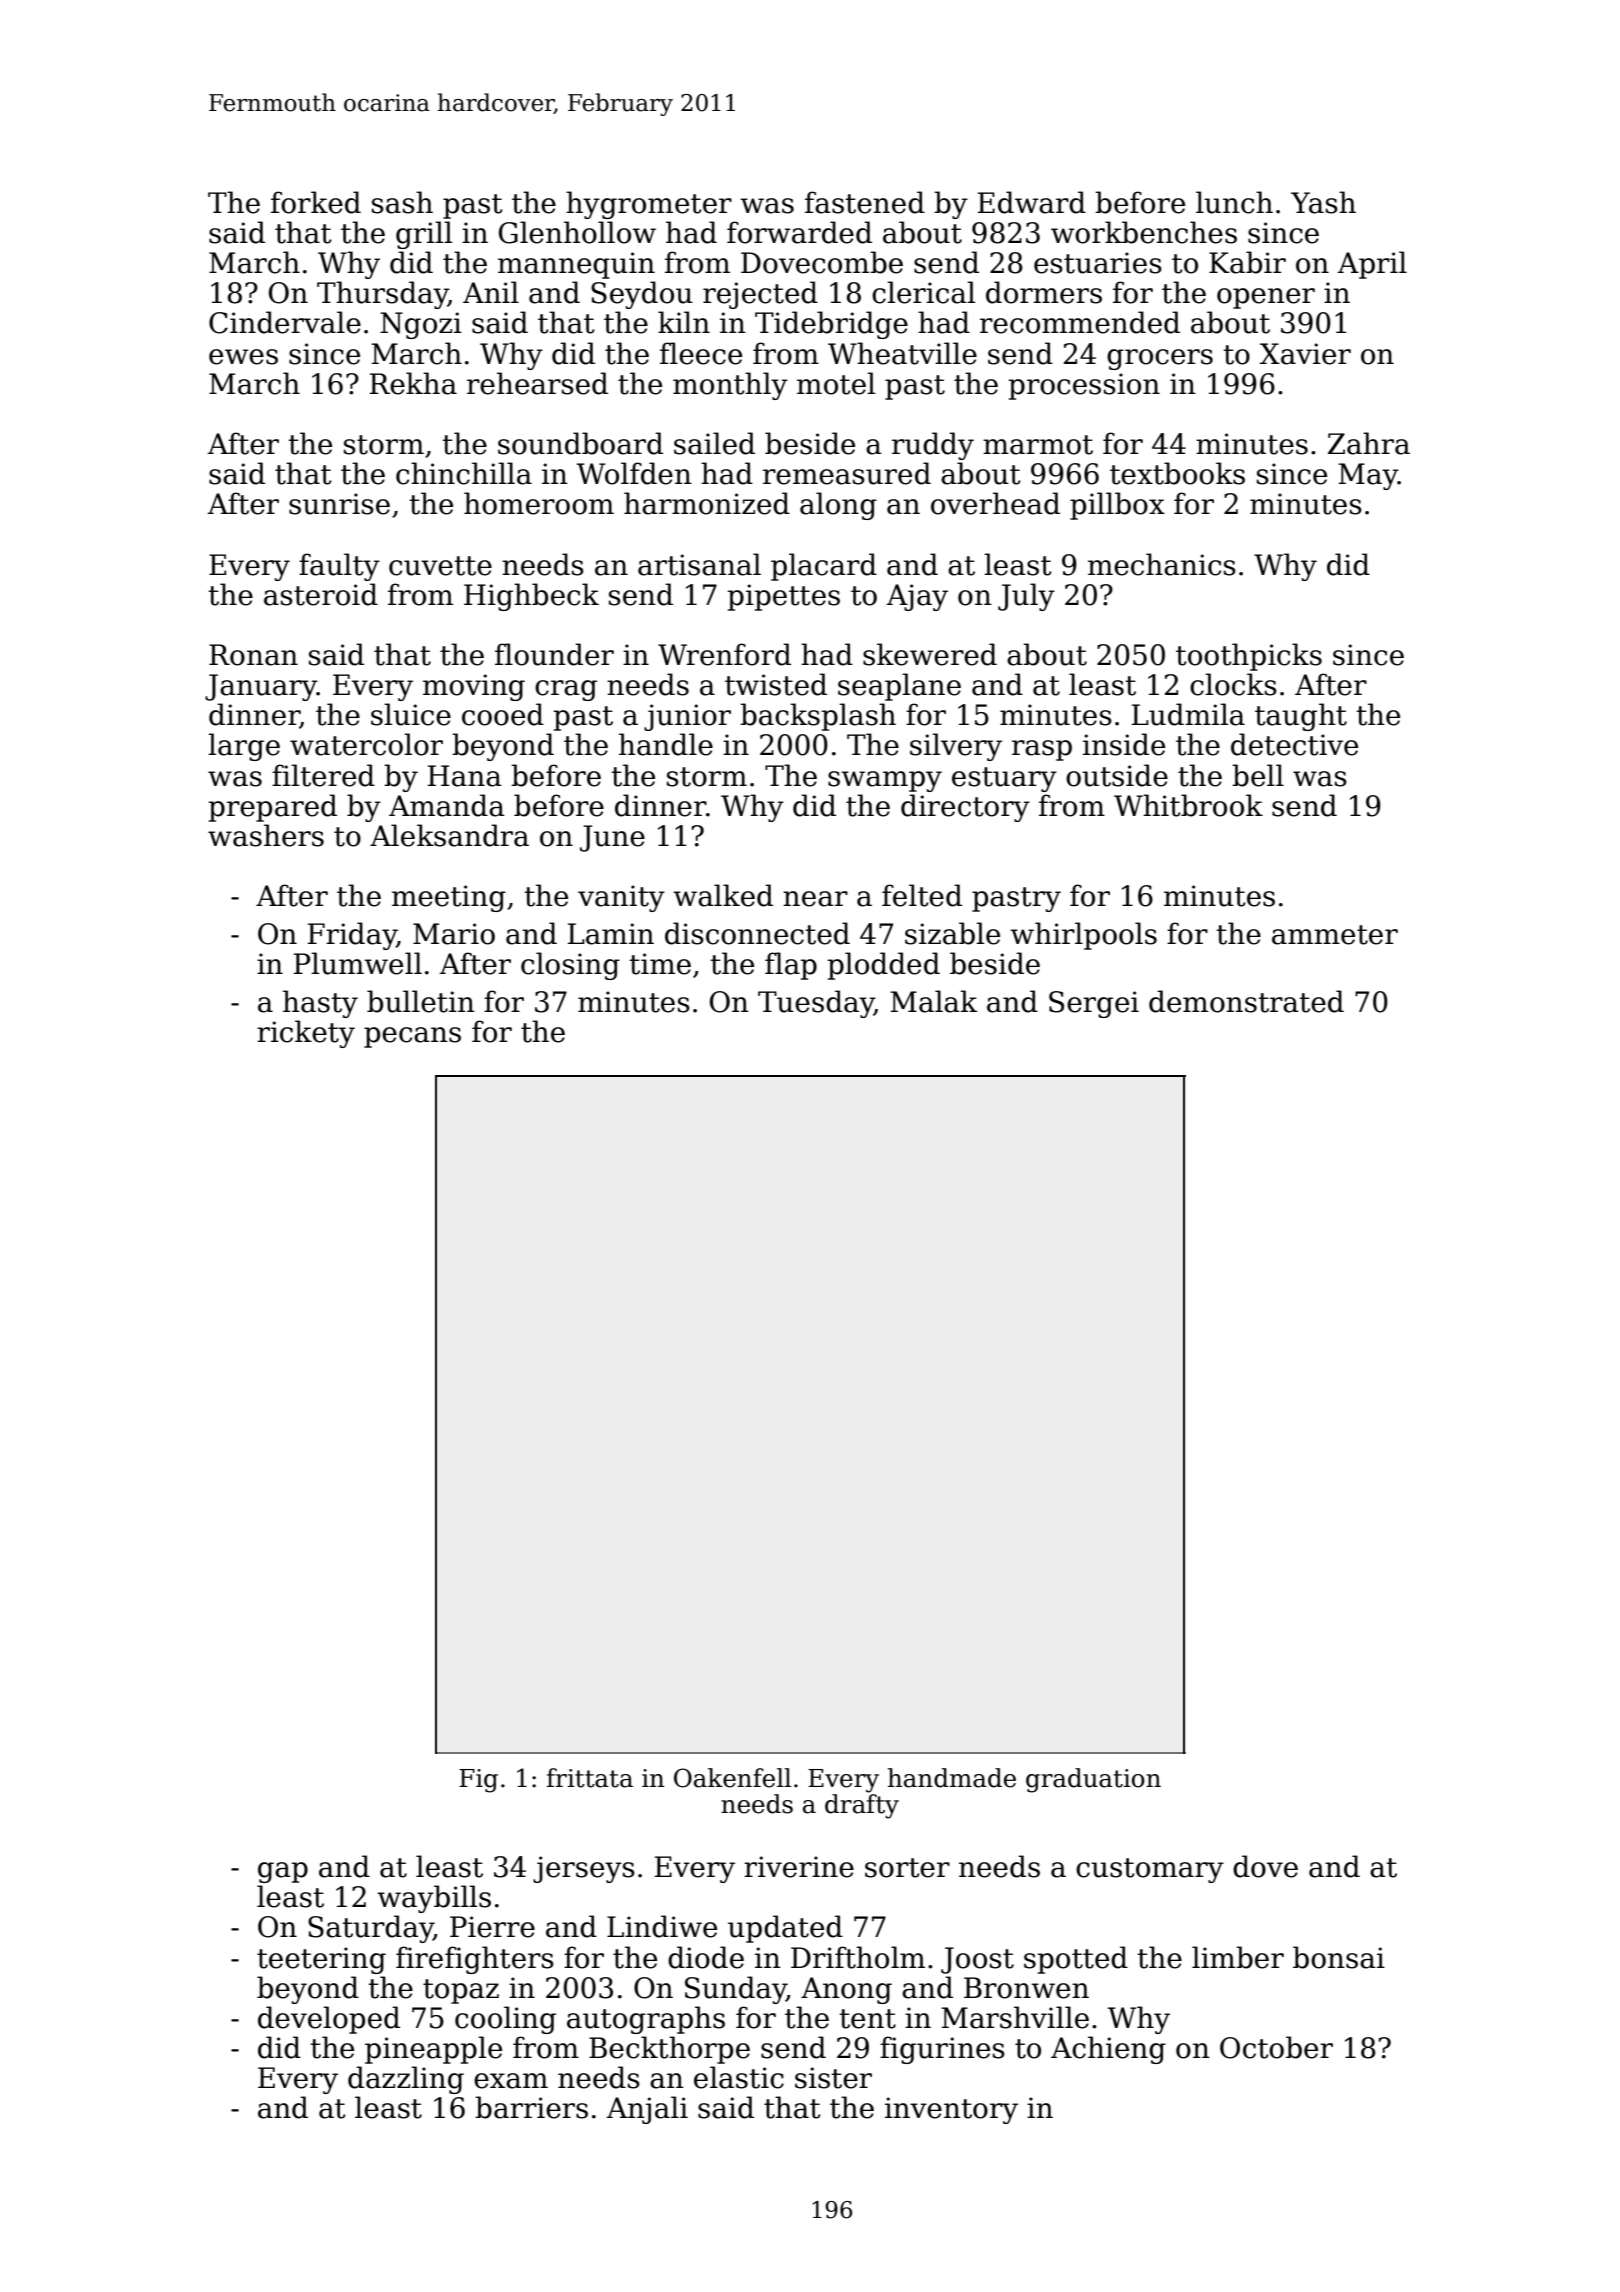  Describe the element at coordinates (649, 205) in the screenshot. I see `hygrometer` at that location.
